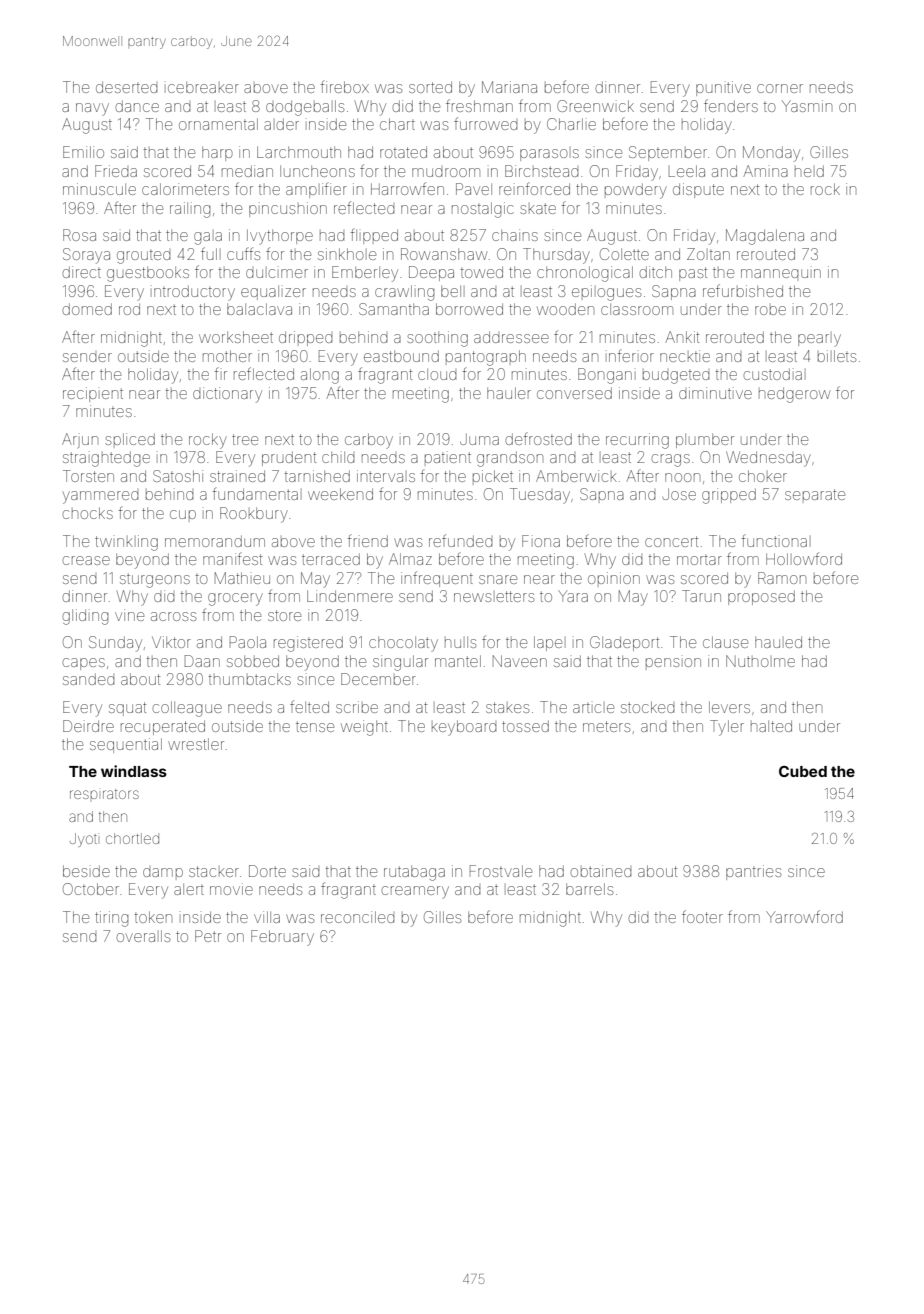 This screenshot has width=924, height=1314. What do you see at coordinates (702, 916) in the screenshot?
I see `footer` at bounding box center [702, 916].
